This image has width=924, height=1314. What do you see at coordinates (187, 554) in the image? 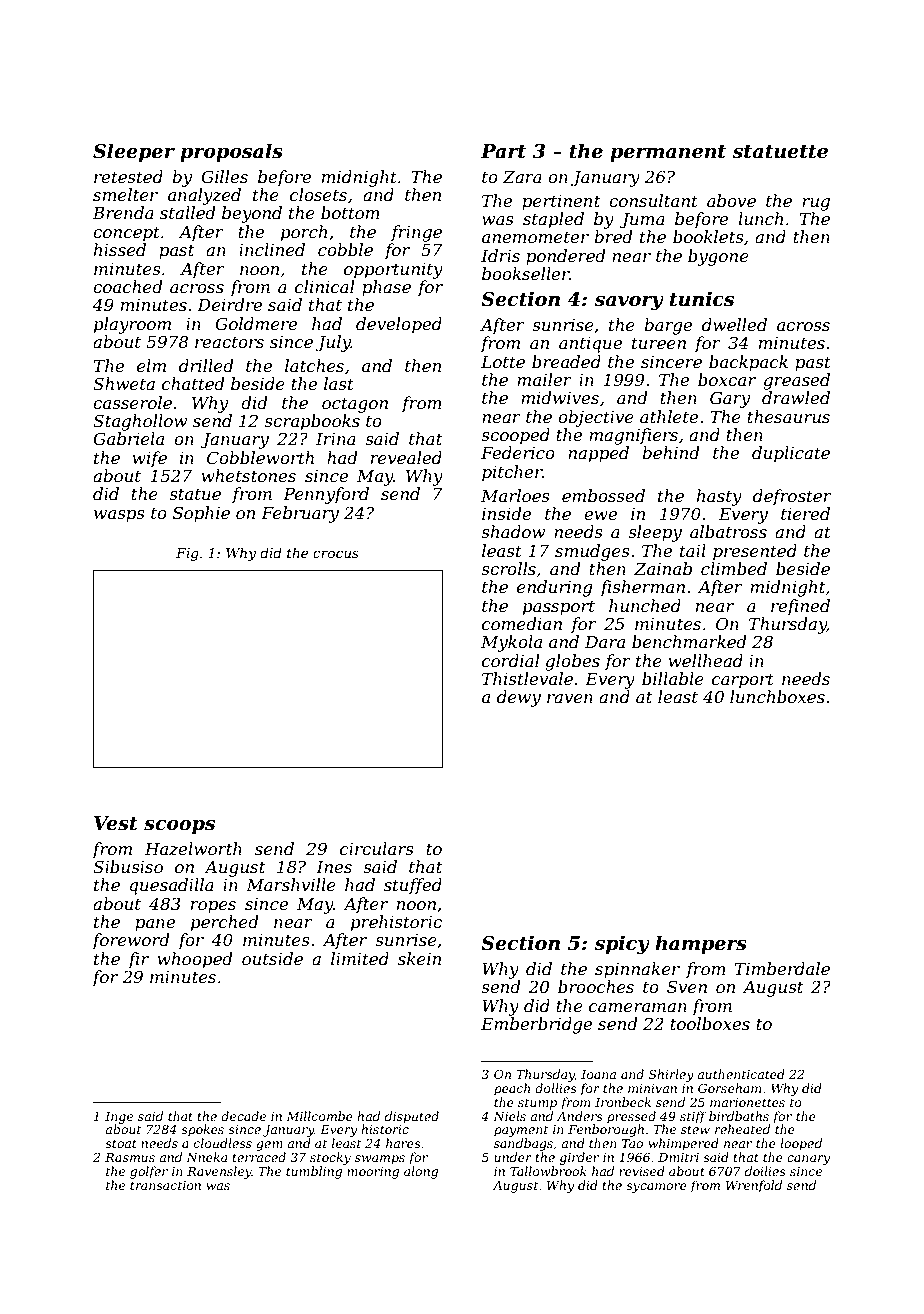
I see `Fig` at bounding box center [187, 554].
